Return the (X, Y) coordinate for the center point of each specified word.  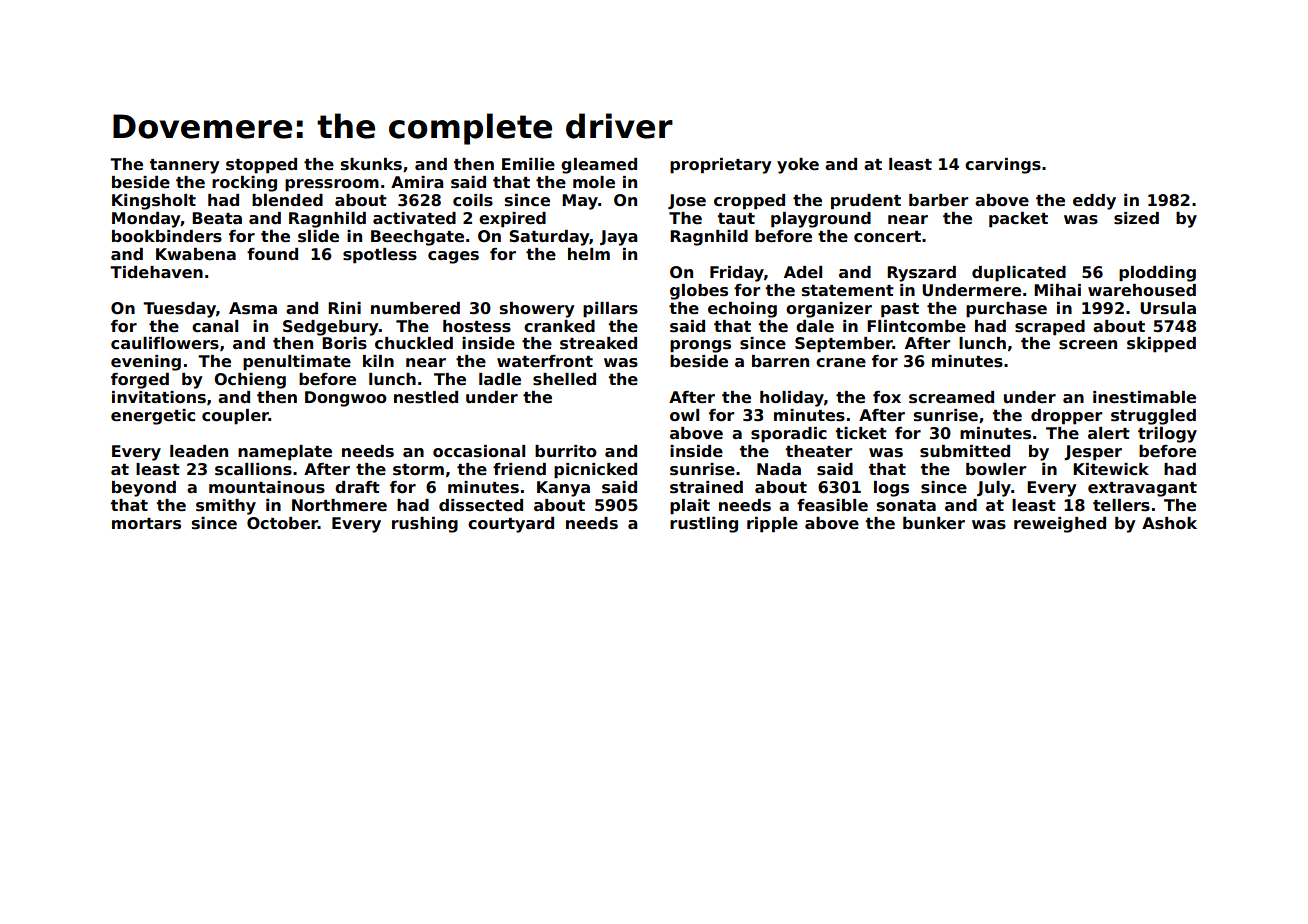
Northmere (339, 505)
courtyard (511, 525)
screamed (951, 397)
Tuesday (179, 310)
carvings (1003, 166)
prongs (700, 346)
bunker (934, 523)
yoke (798, 166)
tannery (185, 166)
